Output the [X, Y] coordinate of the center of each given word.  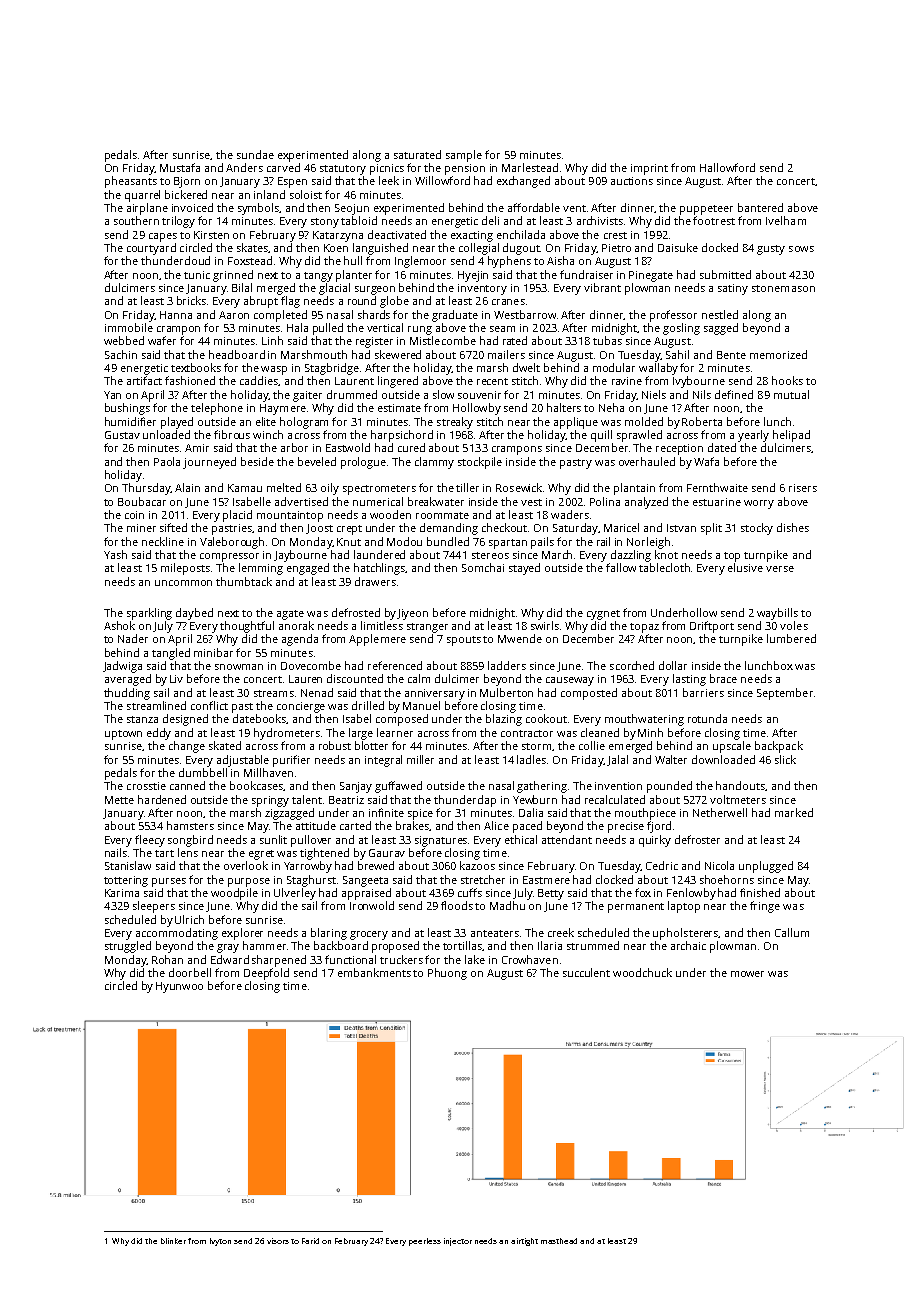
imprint [649, 169]
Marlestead [530, 167]
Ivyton [220, 1242]
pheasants [131, 182]
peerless [425, 1242]
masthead [559, 1241]
